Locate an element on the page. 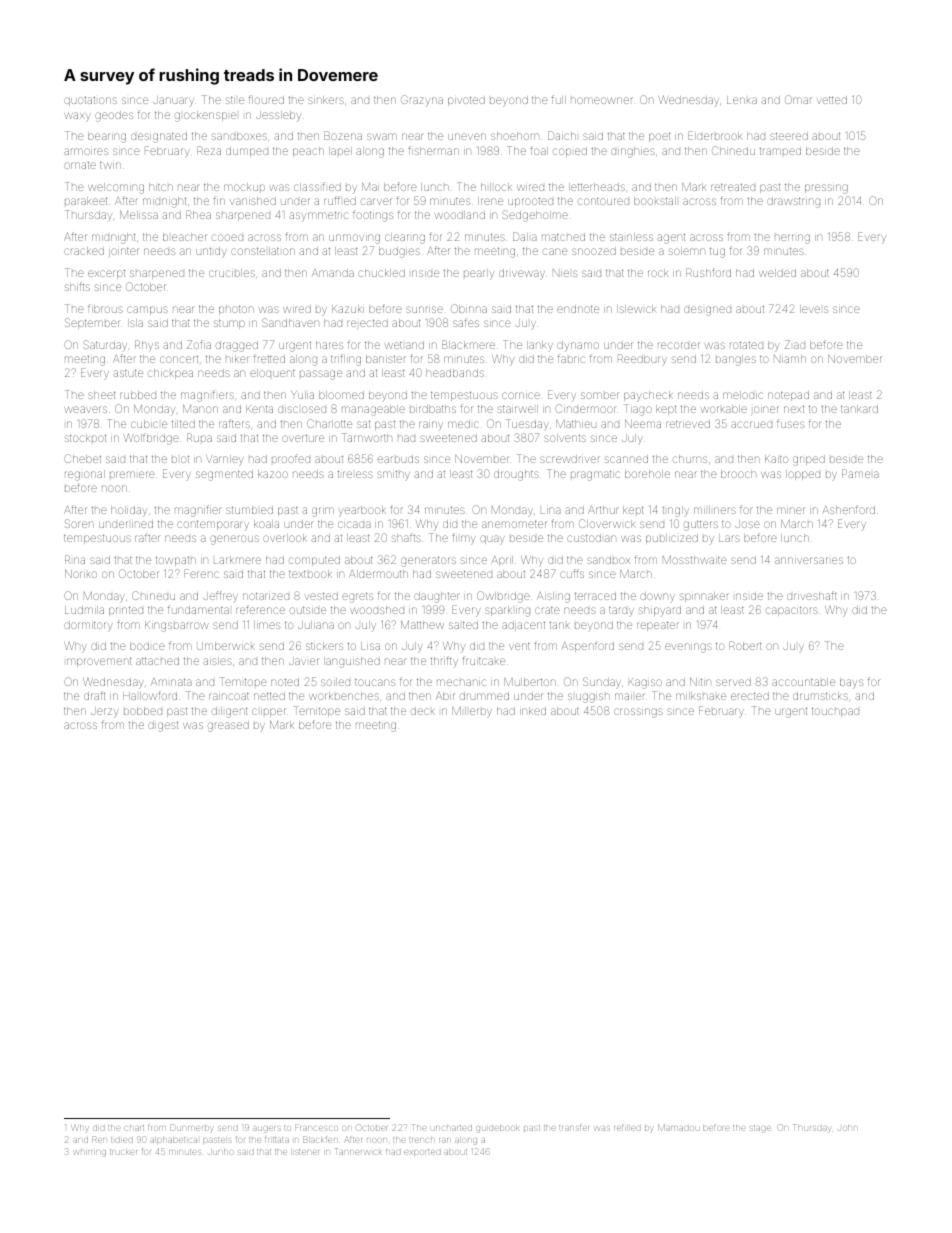 Image resolution: width=952 pixels, height=1233 pixels. Soren is located at coordinates (79, 523).
